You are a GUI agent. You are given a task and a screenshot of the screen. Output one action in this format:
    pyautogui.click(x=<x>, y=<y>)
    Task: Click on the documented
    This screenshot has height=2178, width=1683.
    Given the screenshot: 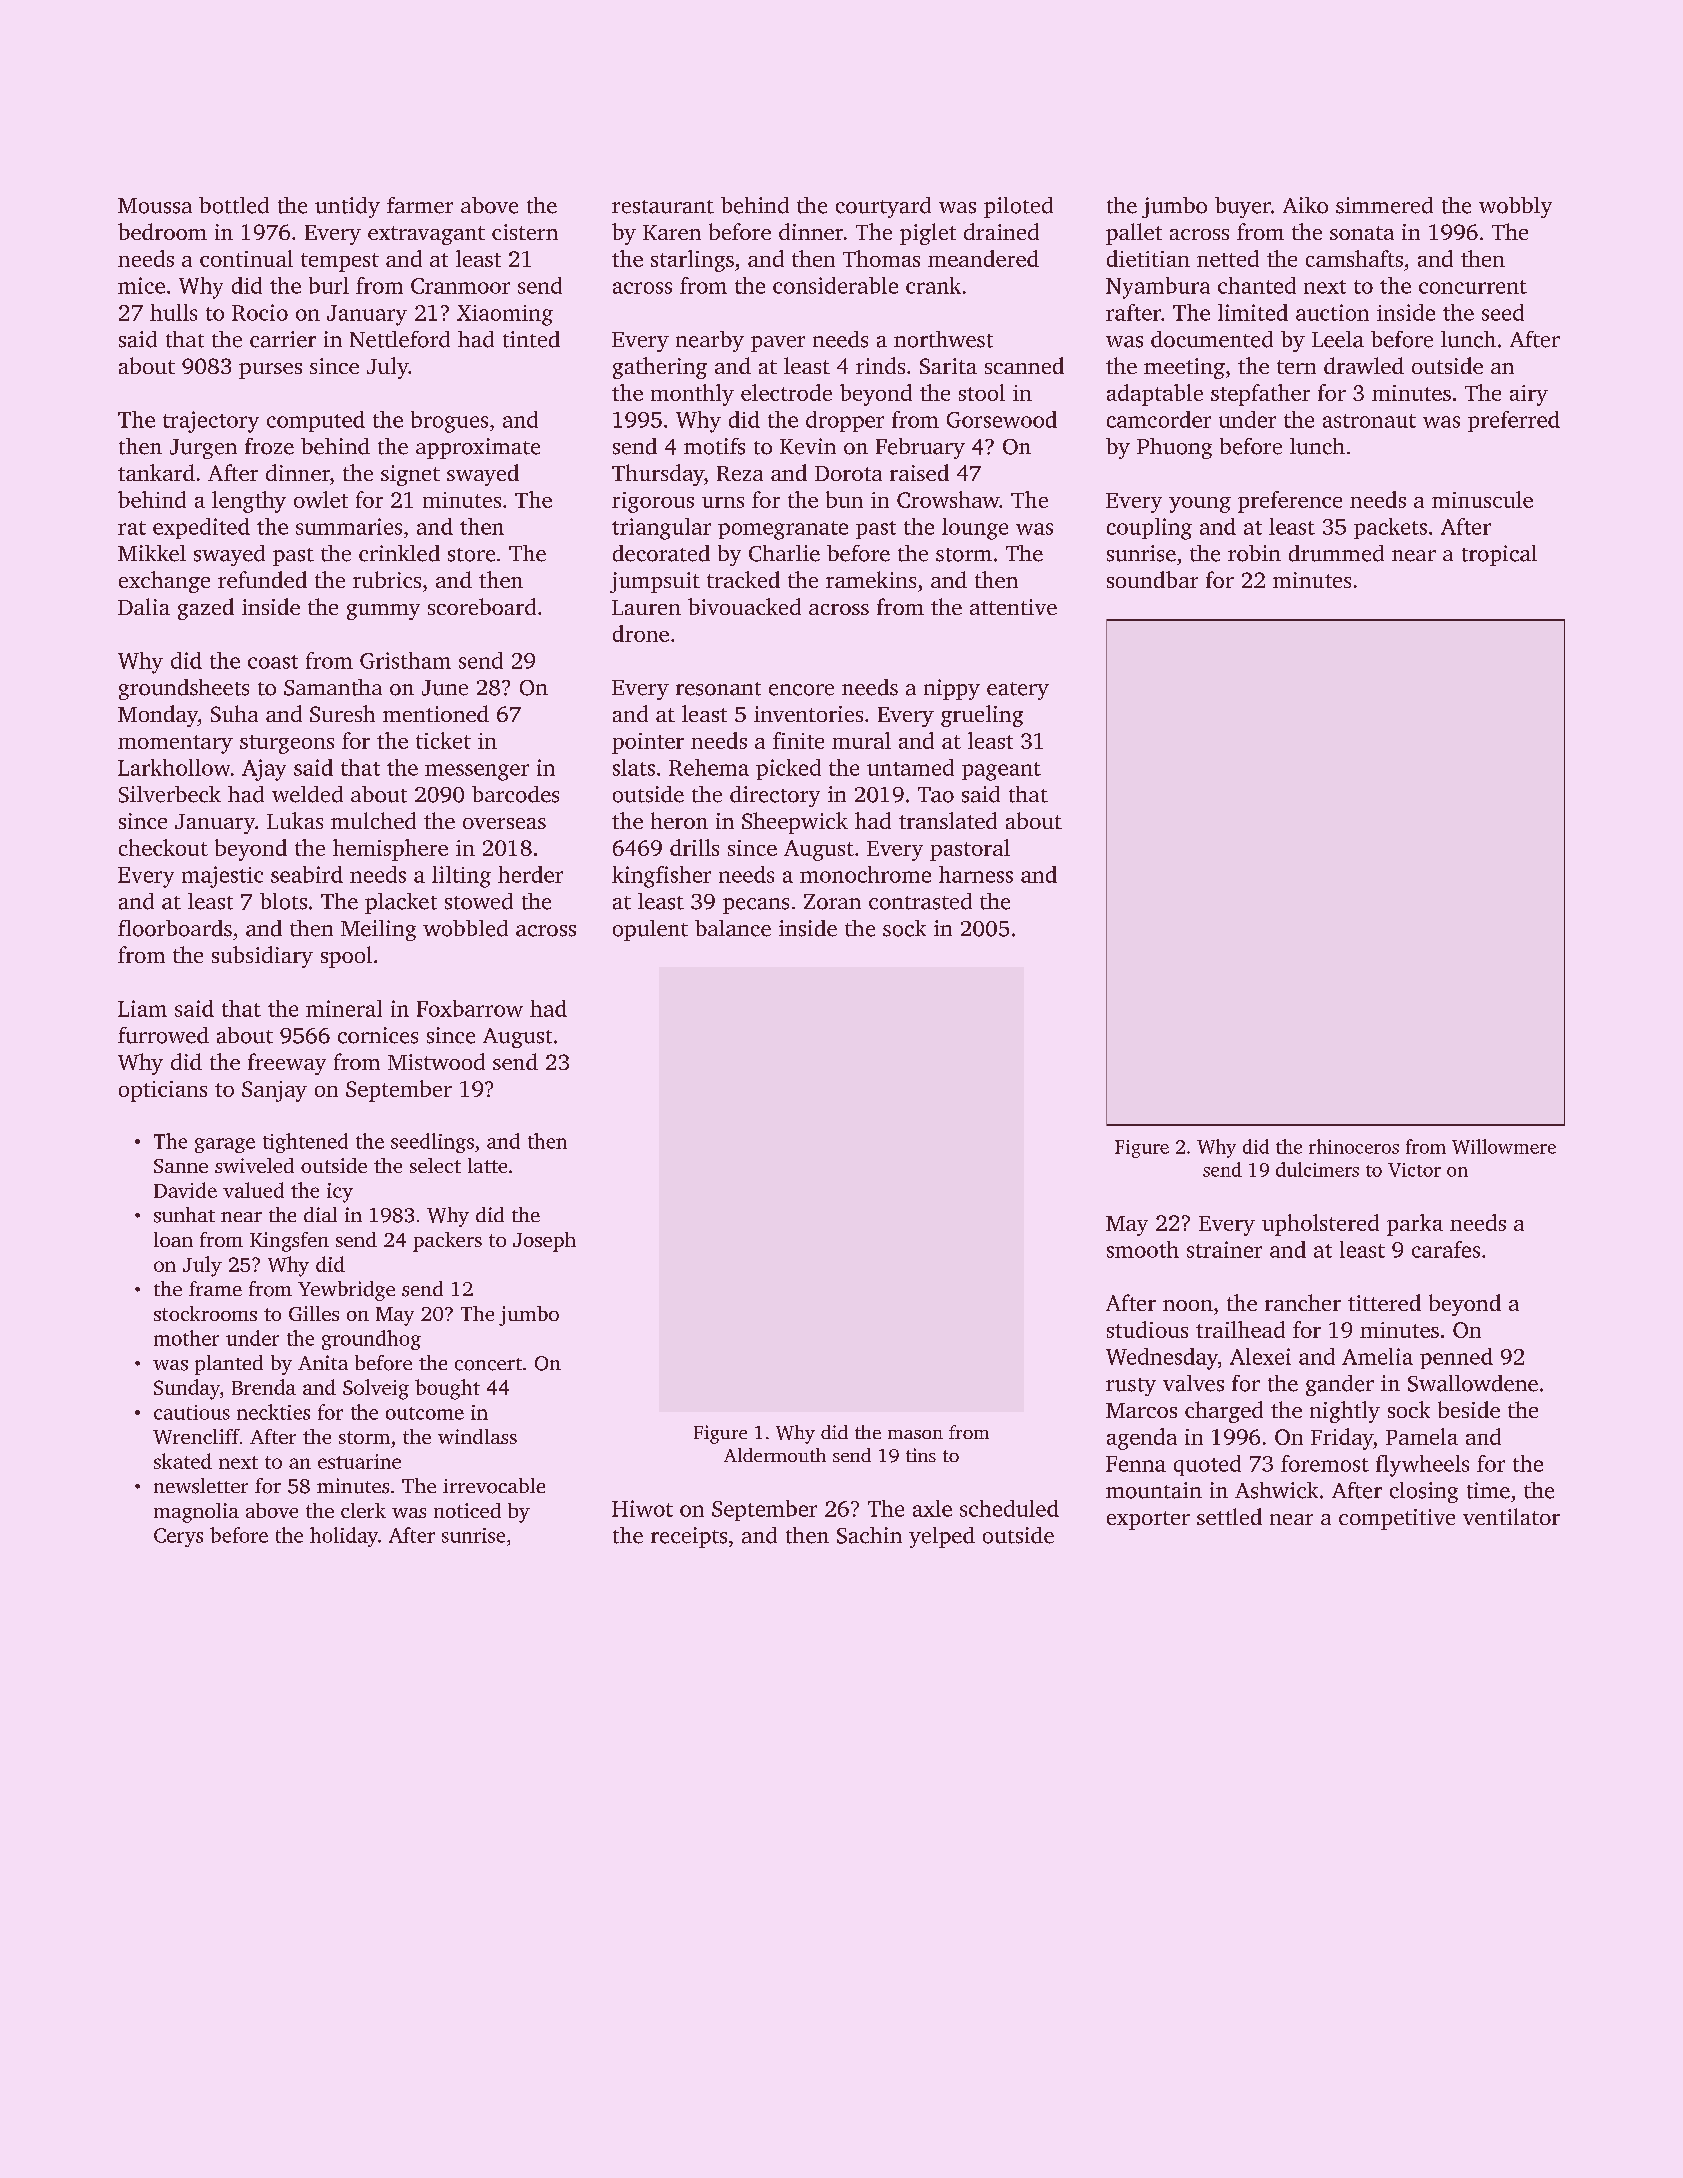 What is the action you would take?
    pyautogui.click(x=1212, y=339)
